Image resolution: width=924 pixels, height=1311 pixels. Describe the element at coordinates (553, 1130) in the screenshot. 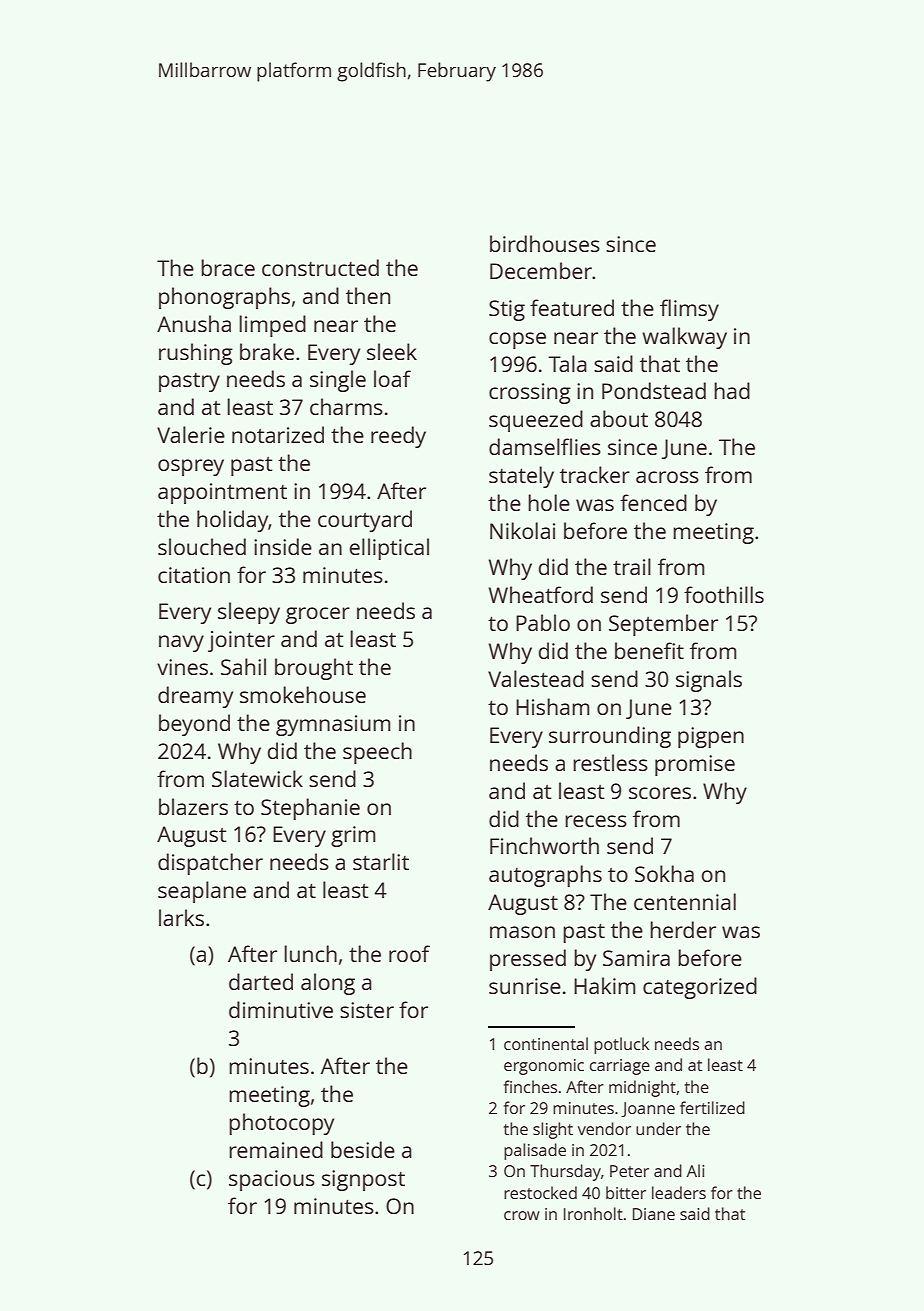

I see `slight` at that location.
